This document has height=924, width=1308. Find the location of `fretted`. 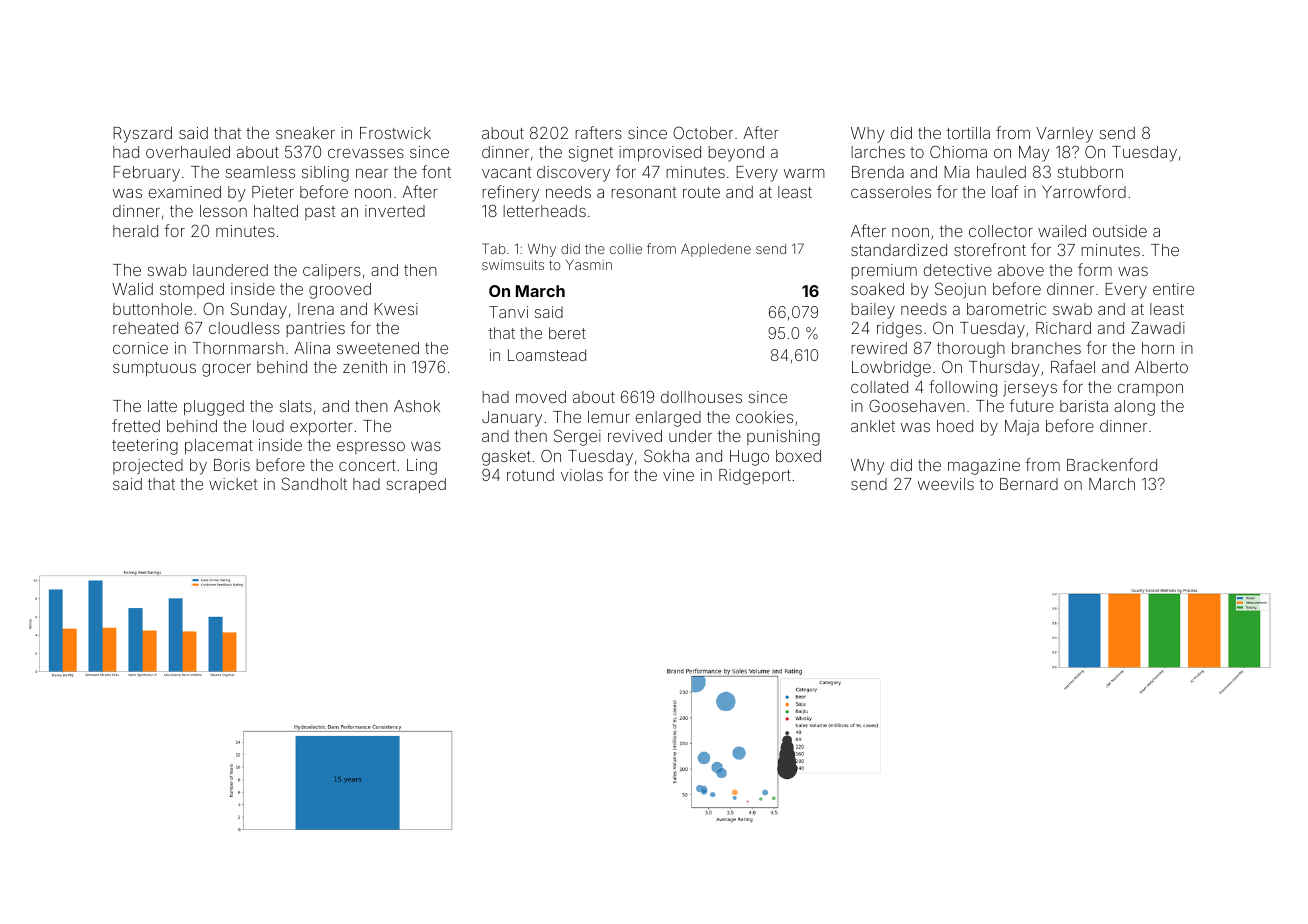

fretted is located at coordinates (136, 425).
